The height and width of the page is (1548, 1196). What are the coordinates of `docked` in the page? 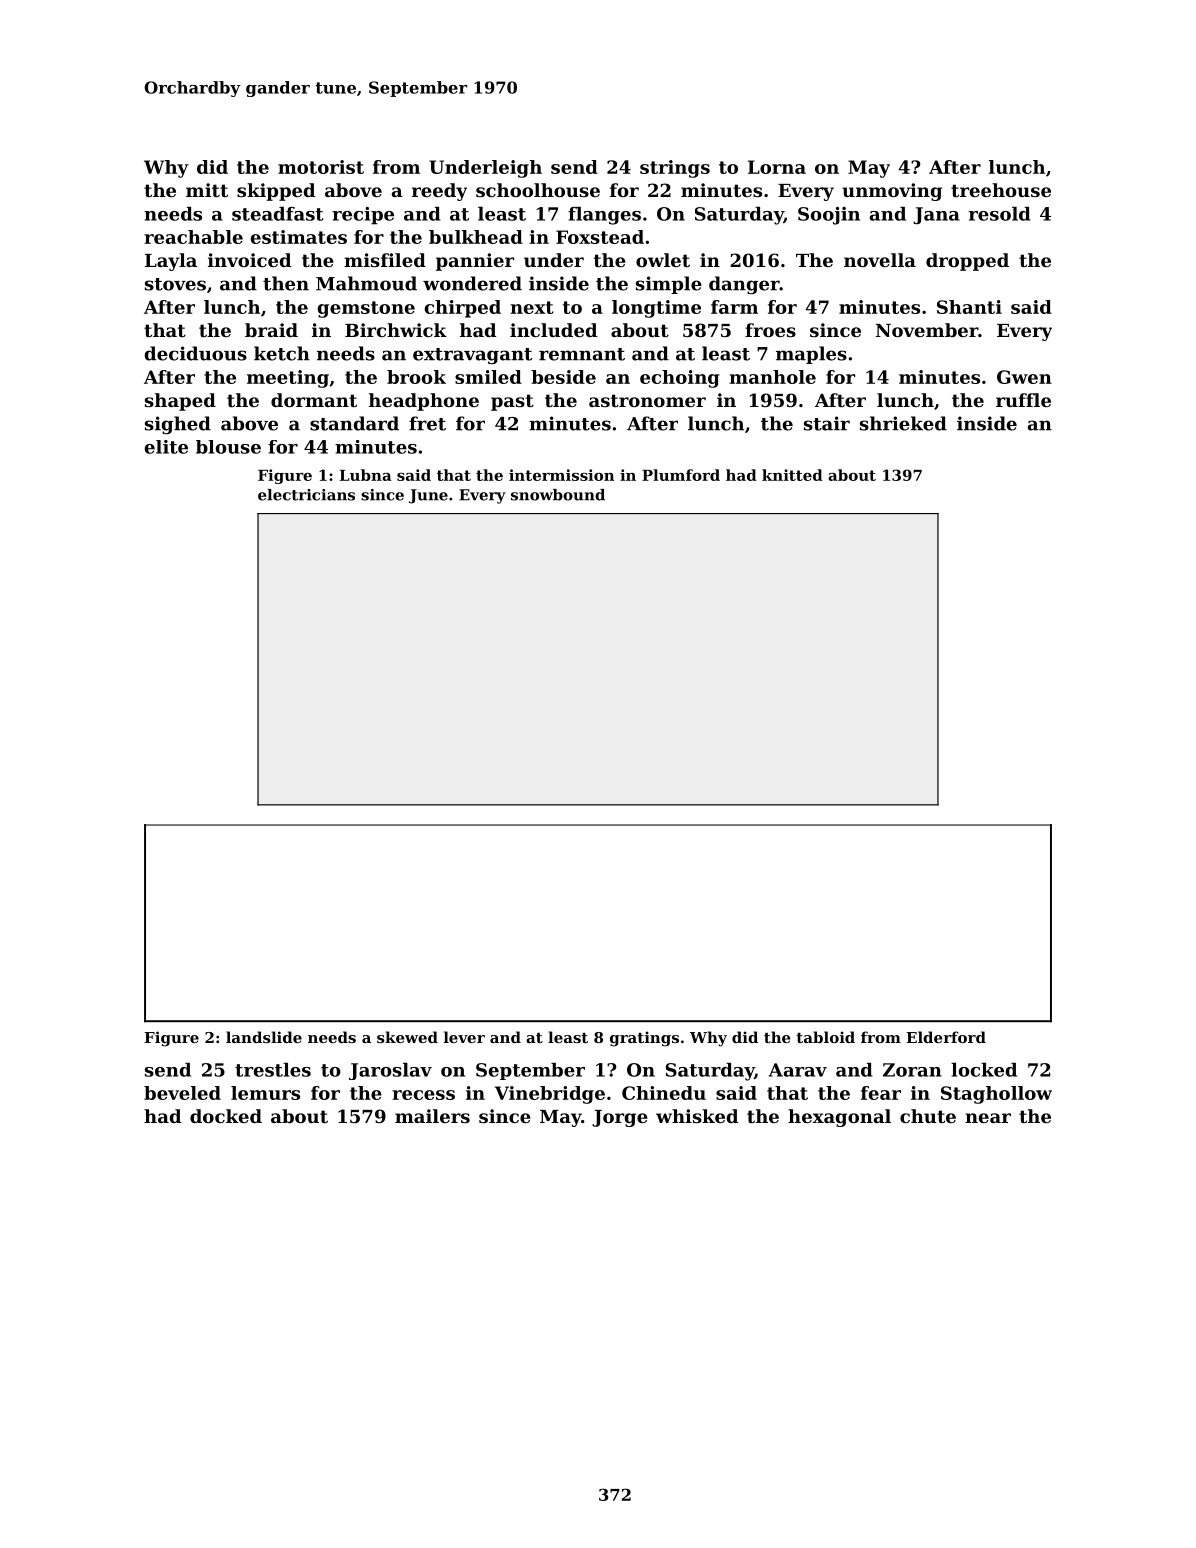 It's located at (226, 1116).
